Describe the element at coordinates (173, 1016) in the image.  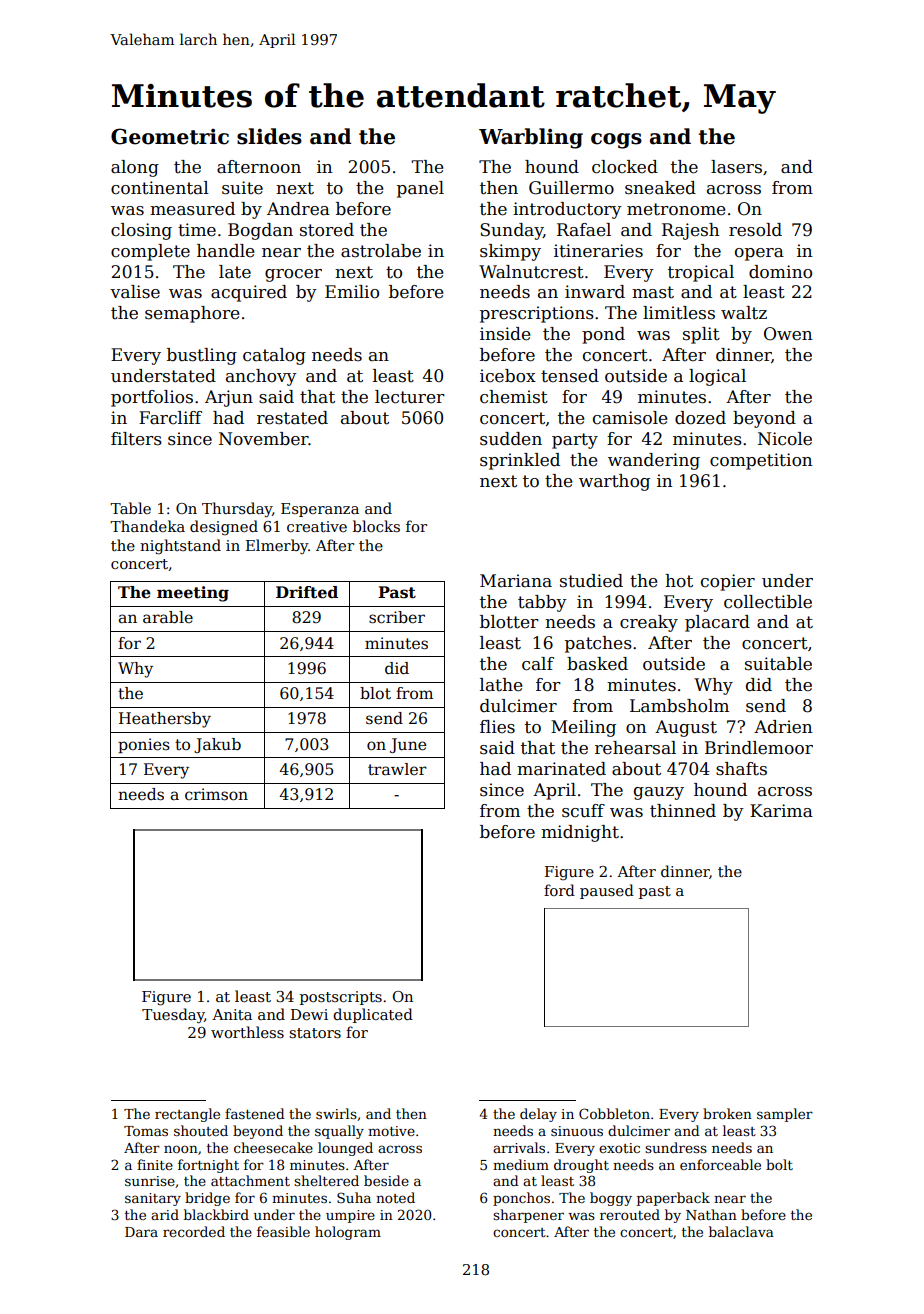
I see `Tuesday` at that location.
